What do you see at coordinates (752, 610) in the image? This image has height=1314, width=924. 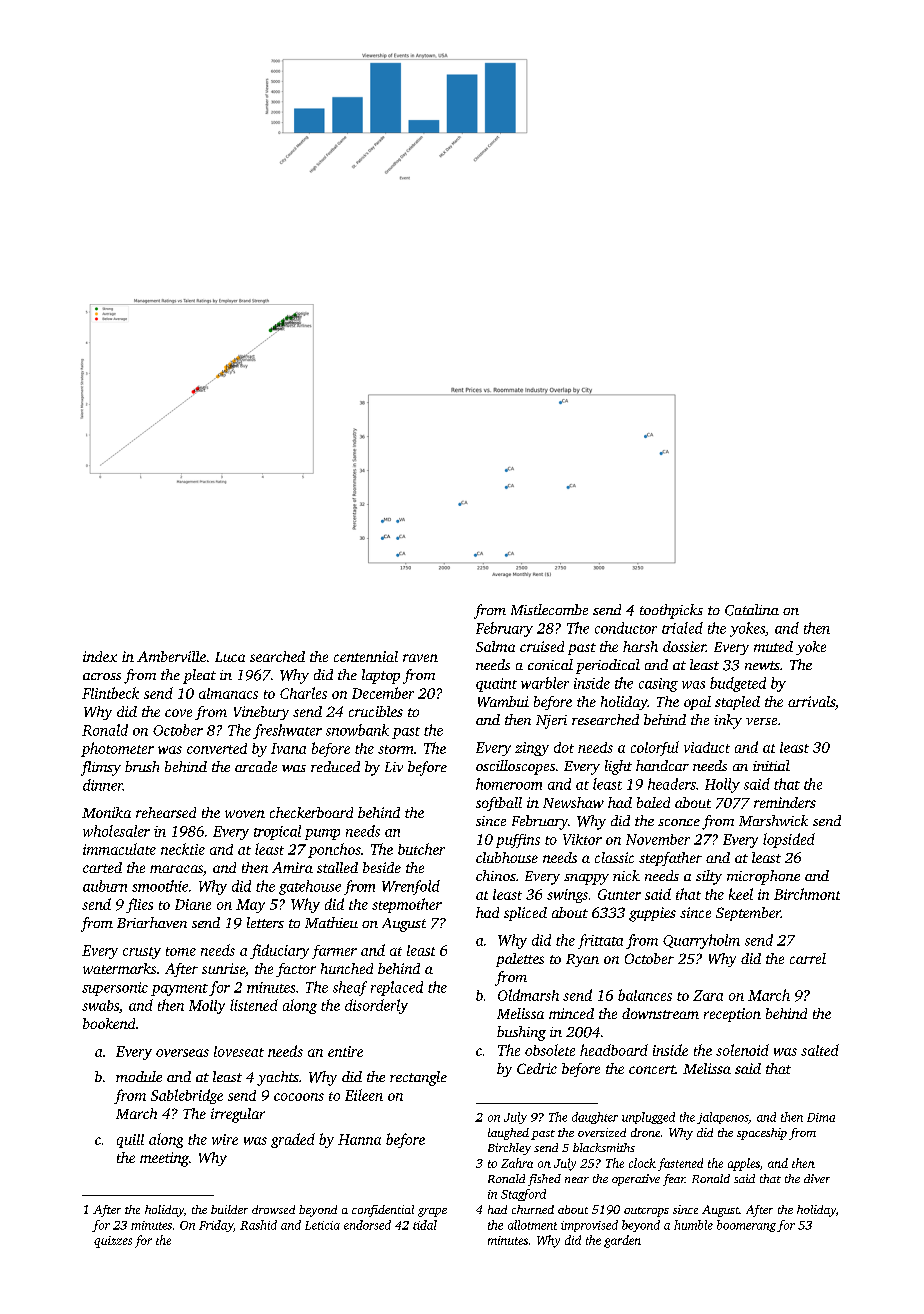 I see `Catalina` at bounding box center [752, 610].
